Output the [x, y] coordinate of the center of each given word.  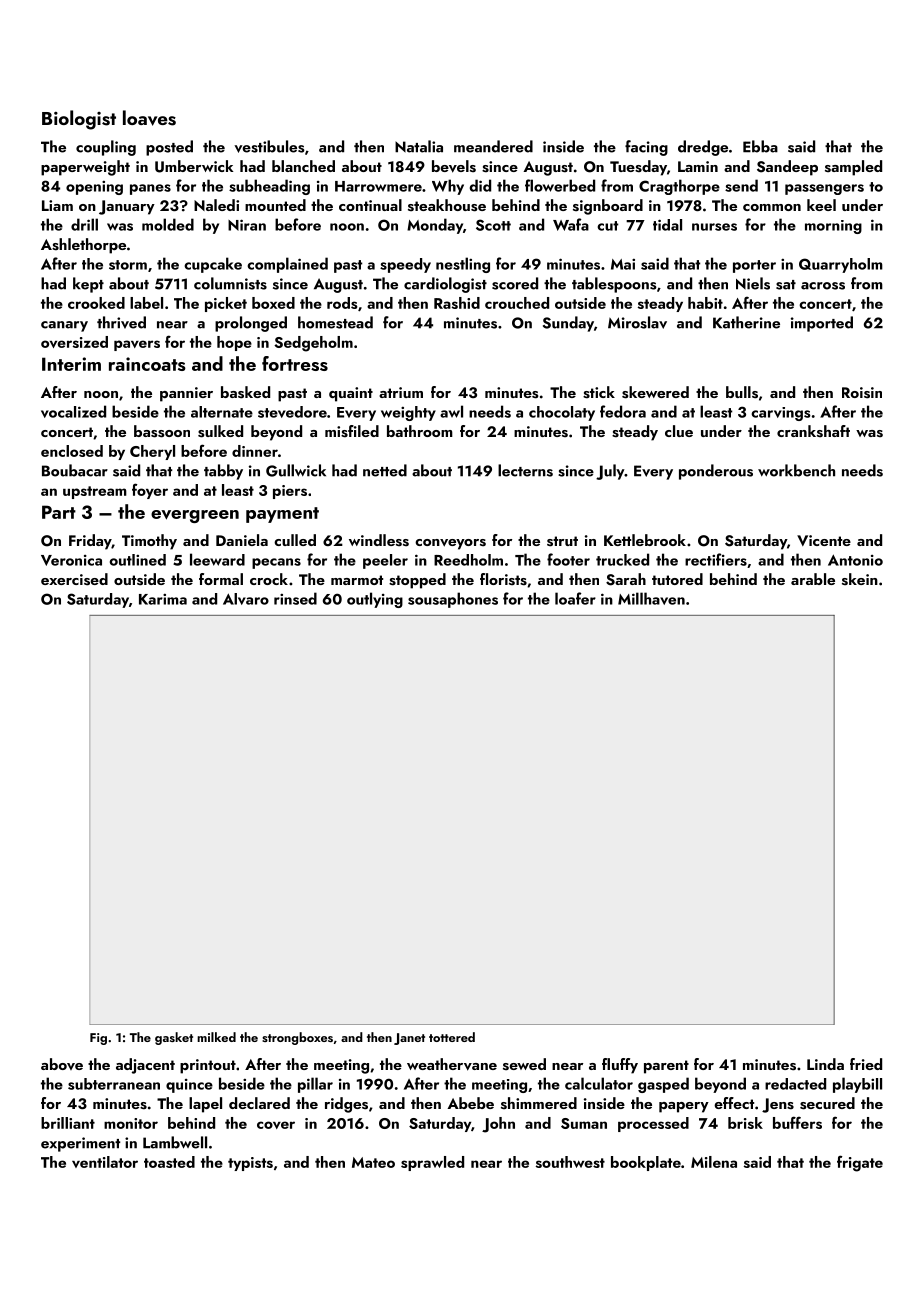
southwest [570, 1162]
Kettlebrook [645, 540]
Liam [57, 205]
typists [250, 1164]
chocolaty [562, 413]
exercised [74, 579]
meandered [493, 146]
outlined [138, 560]
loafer [575, 598]
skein [860, 579]
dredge [703, 148]
